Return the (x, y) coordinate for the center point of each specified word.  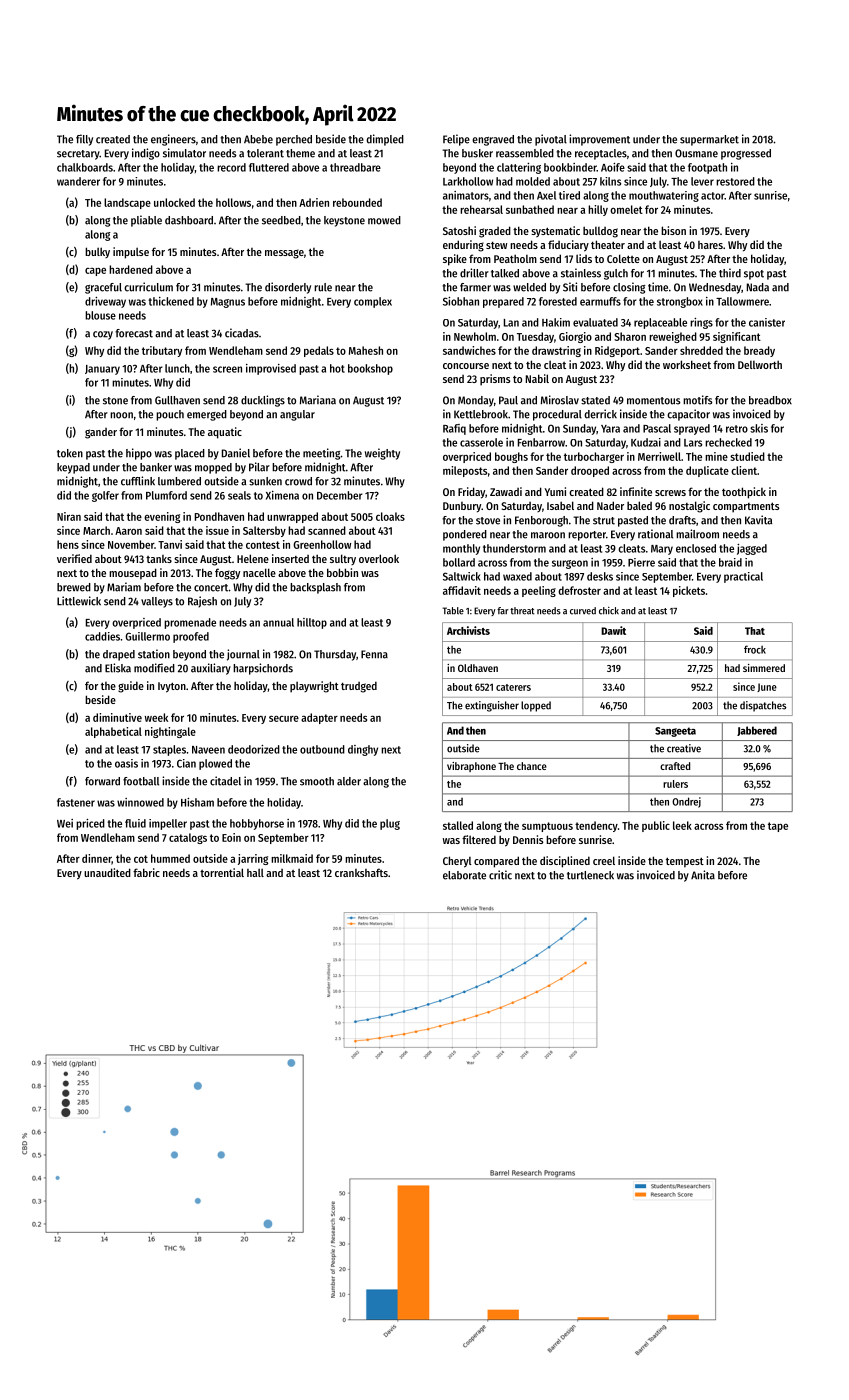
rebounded (357, 202)
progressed (746, 154)
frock (755, 649)
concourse (466, 366)
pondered (465, 535)
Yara (610, 429)
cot (141, 859)
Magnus (228, 303)
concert (211, 588)
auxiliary (211, 669)
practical (743, 577)
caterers (513, 687)
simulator (184, 153)
